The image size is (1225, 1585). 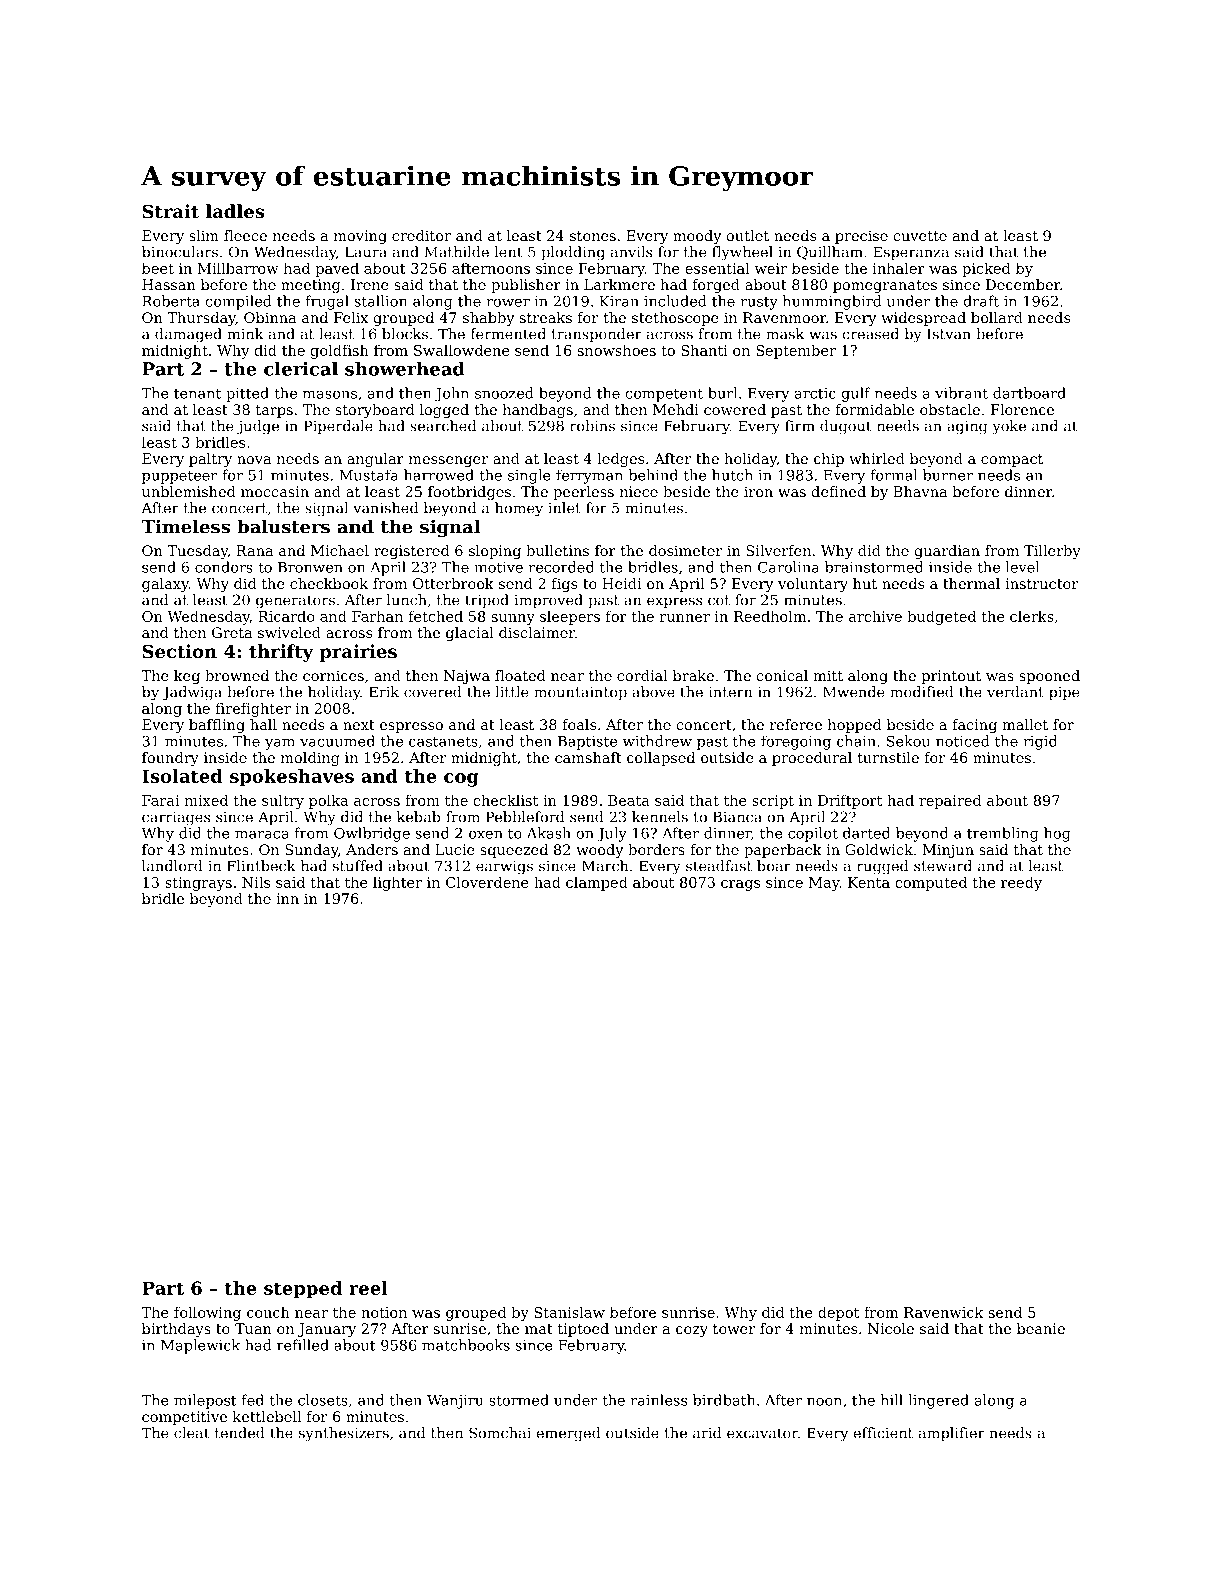 What do you see at coordinates (303, 1290) in the image?
I see `stepped` at bounding box center [303, 1290].
